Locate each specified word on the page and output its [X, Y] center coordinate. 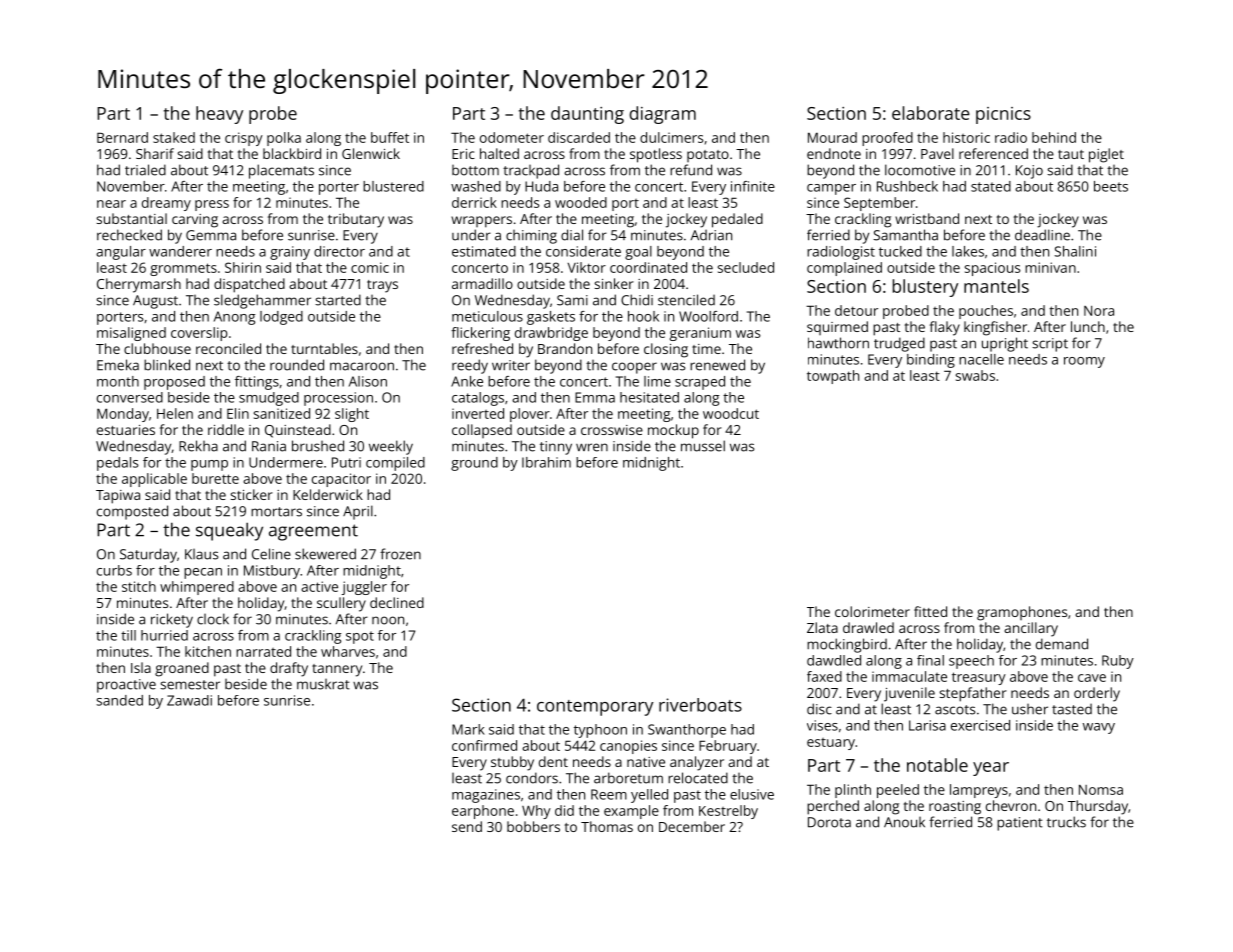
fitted [930, 611]
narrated [263, 651]
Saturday [148, 555]
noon [388, 620]
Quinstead [298, 431]
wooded [581, 202]
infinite [753, 186]
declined [397, 602]
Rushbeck [907, 186]
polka [284, 139]
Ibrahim [546, 462]
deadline [1042, 235]
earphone [483, 812]
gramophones [1022, 613]
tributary [356, 220]
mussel [703, 446]
